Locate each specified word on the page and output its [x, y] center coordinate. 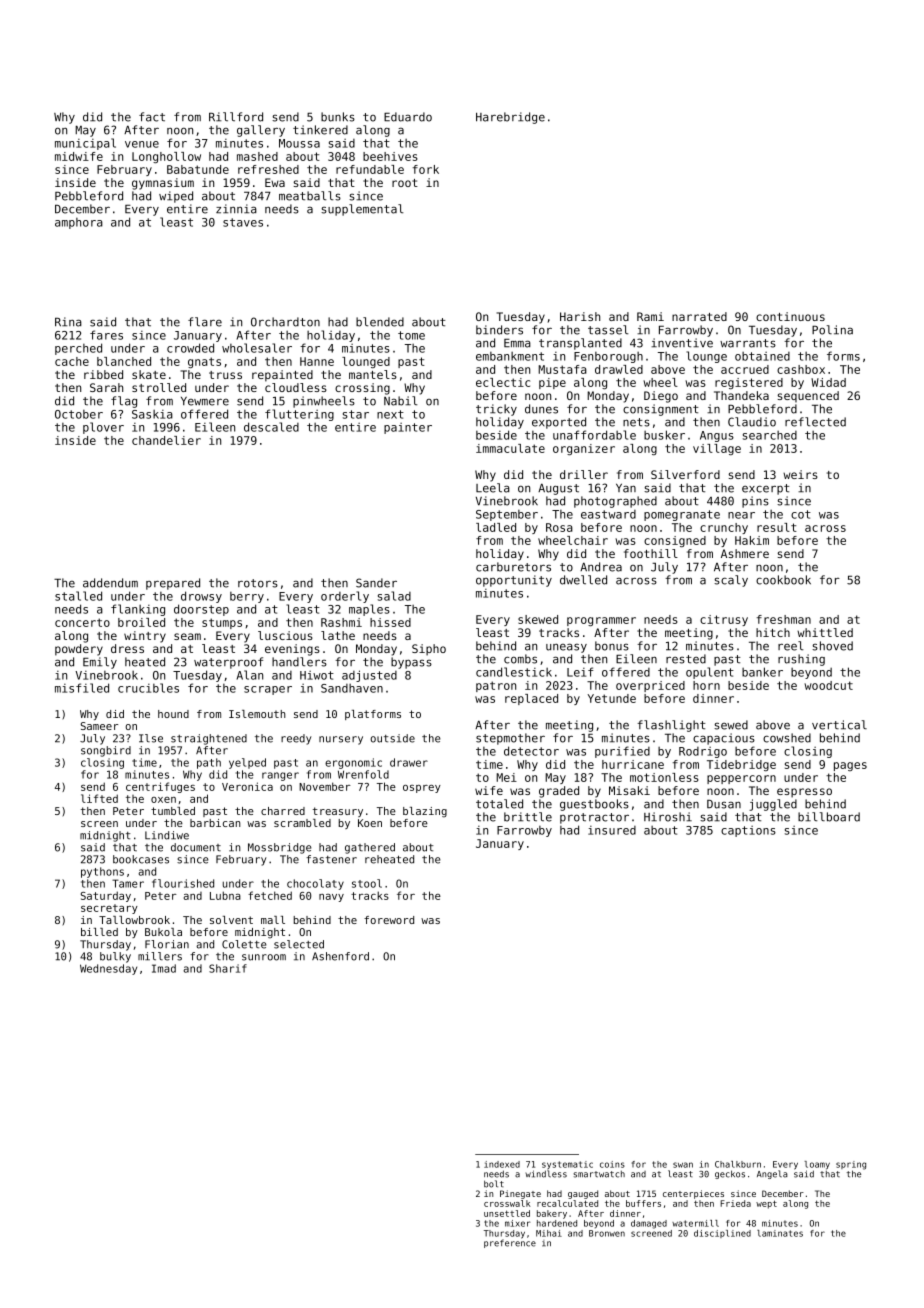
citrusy [724, 620]
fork [426, 169]
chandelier [166, 440]
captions [748, 831]
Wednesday [108, 969]
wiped [176, 197]
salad [394, 596]
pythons [102, 872]
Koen [370, 823]
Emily [100, 663]
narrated [699, 316]
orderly [345, 597]
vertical [839, 725]
